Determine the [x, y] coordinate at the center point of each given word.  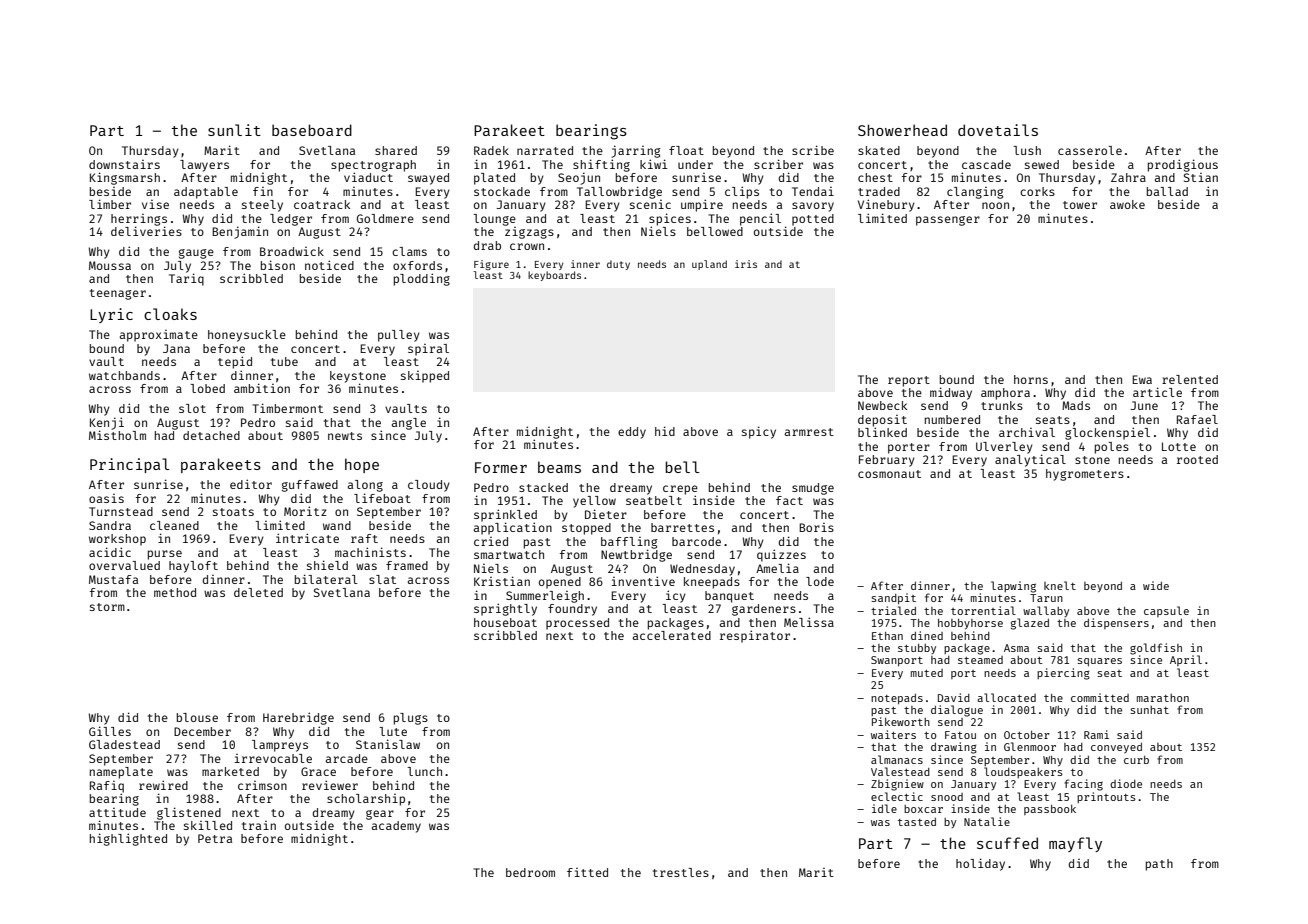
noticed [329, 265]
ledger [291, 220]
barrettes [682, 527]
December [202, 731]
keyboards [554, 276]
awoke [1127, 204]
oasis [106, 498]
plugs [411, 719]
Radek [491, 150]
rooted [1197, 459]
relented [1190, 379]
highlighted [128, 839]
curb [1136, 760]
